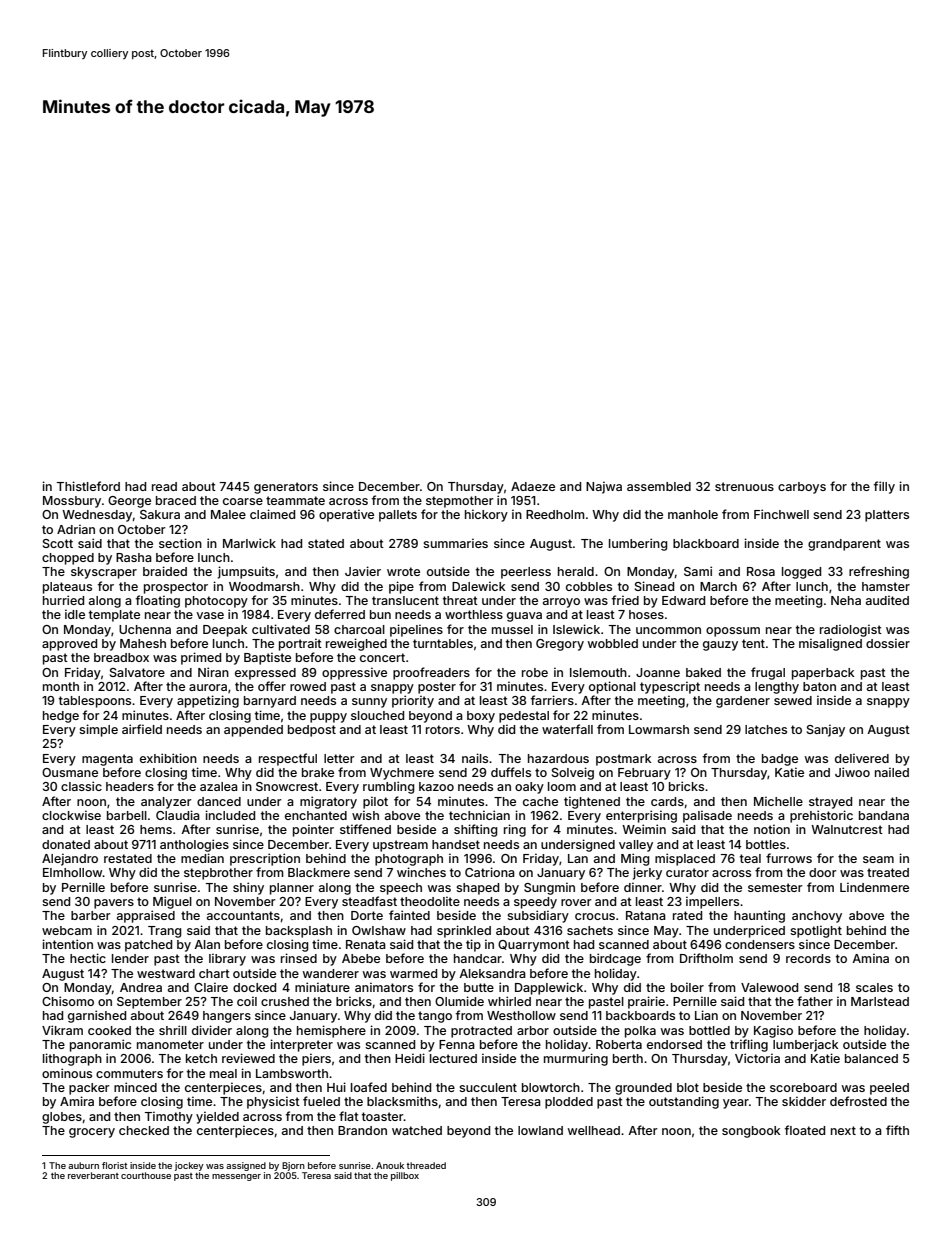  Describe the element at coordinates (475, 830) in the screenshot. I see `shifting` at that location.
